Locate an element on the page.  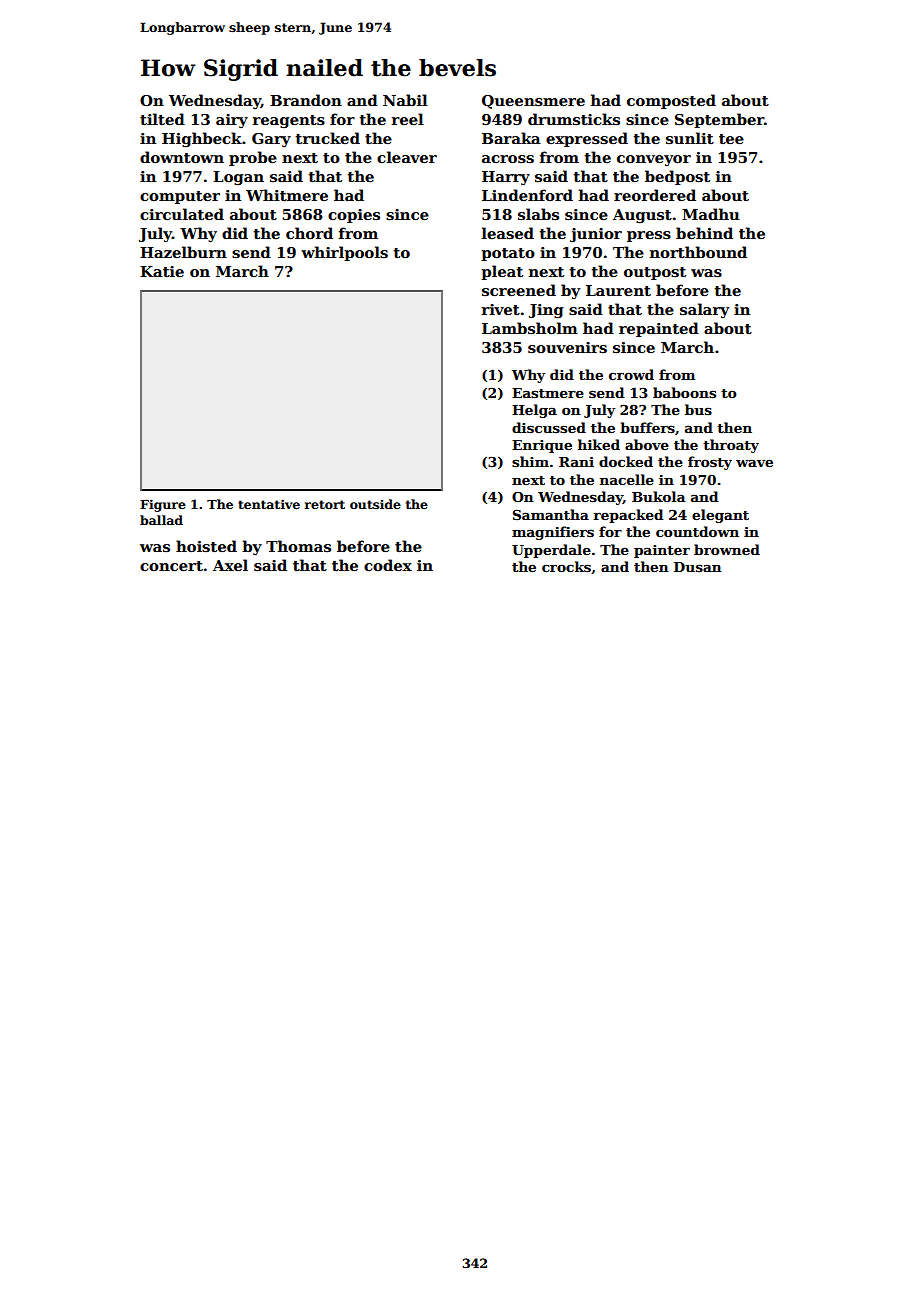
outpost is located at coordinates (655, 273).
